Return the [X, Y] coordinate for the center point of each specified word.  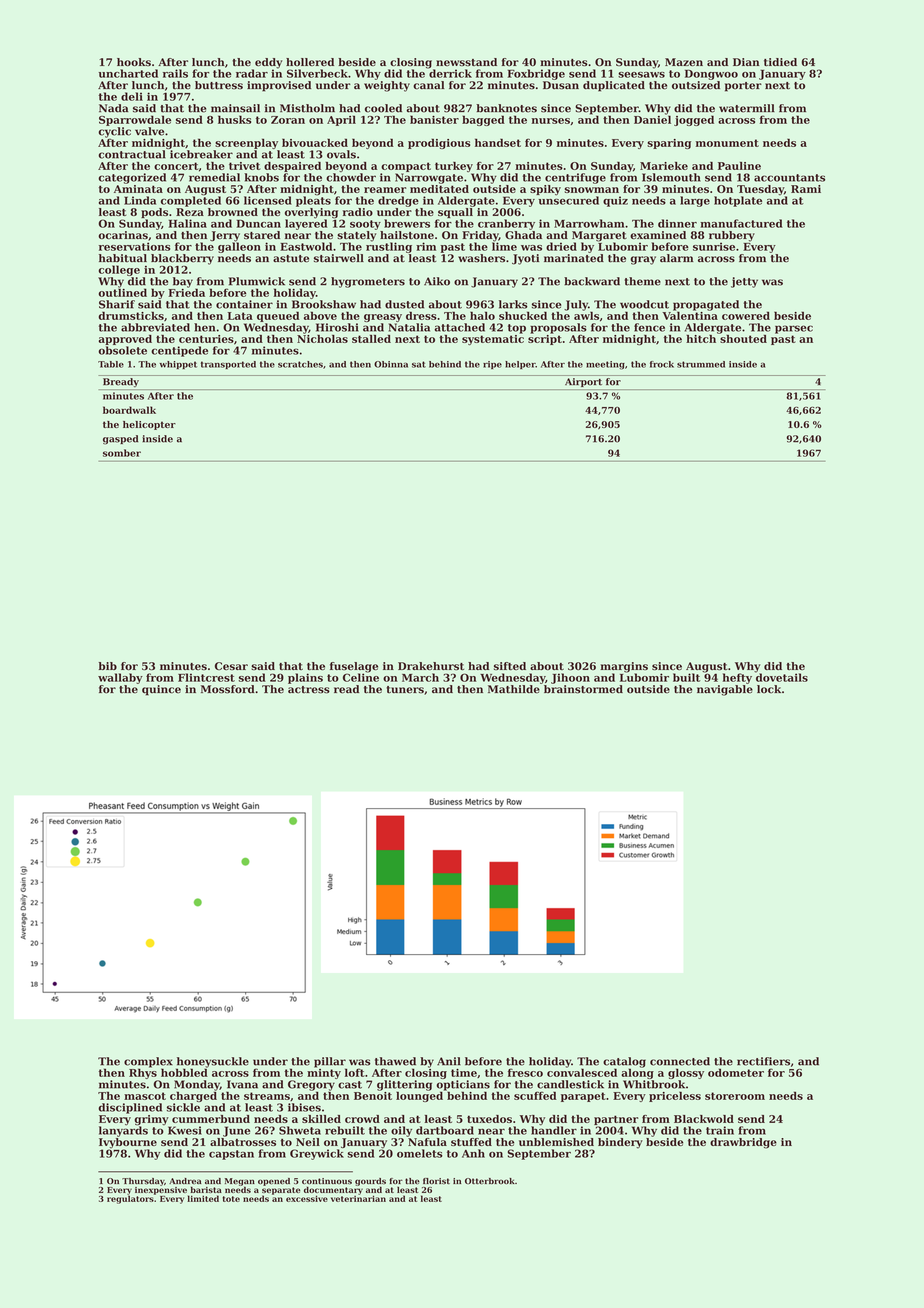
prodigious [439, 143]
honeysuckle [213, 1062]
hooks [134, 62]
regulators [130, 1199]
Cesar [231, 666]
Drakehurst [431, 666]
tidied [780, 62]
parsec [794, 329]
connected [680, 1061]
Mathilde [514, 689]
